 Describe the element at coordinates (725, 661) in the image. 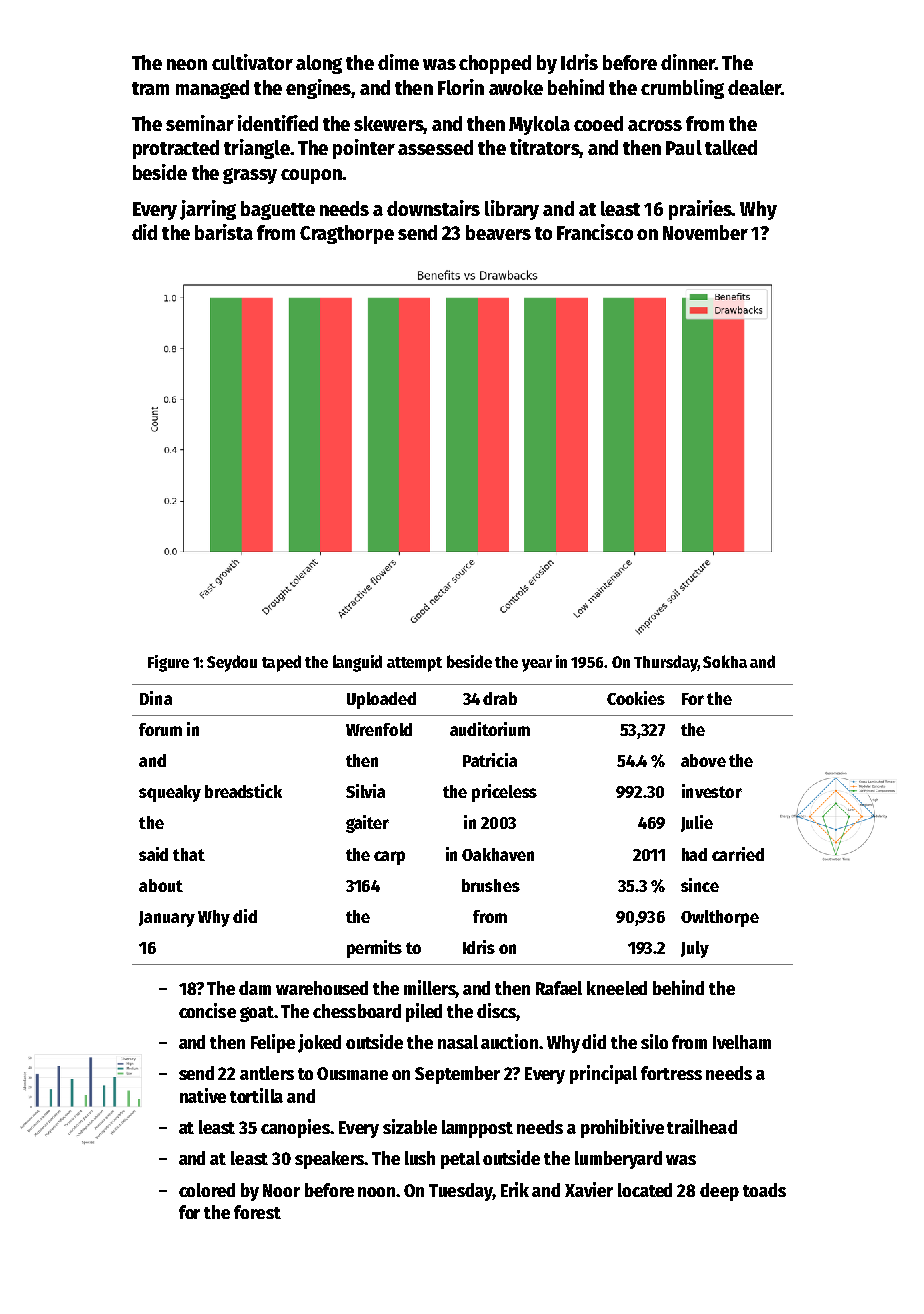

I see `Sokha` at that location.
